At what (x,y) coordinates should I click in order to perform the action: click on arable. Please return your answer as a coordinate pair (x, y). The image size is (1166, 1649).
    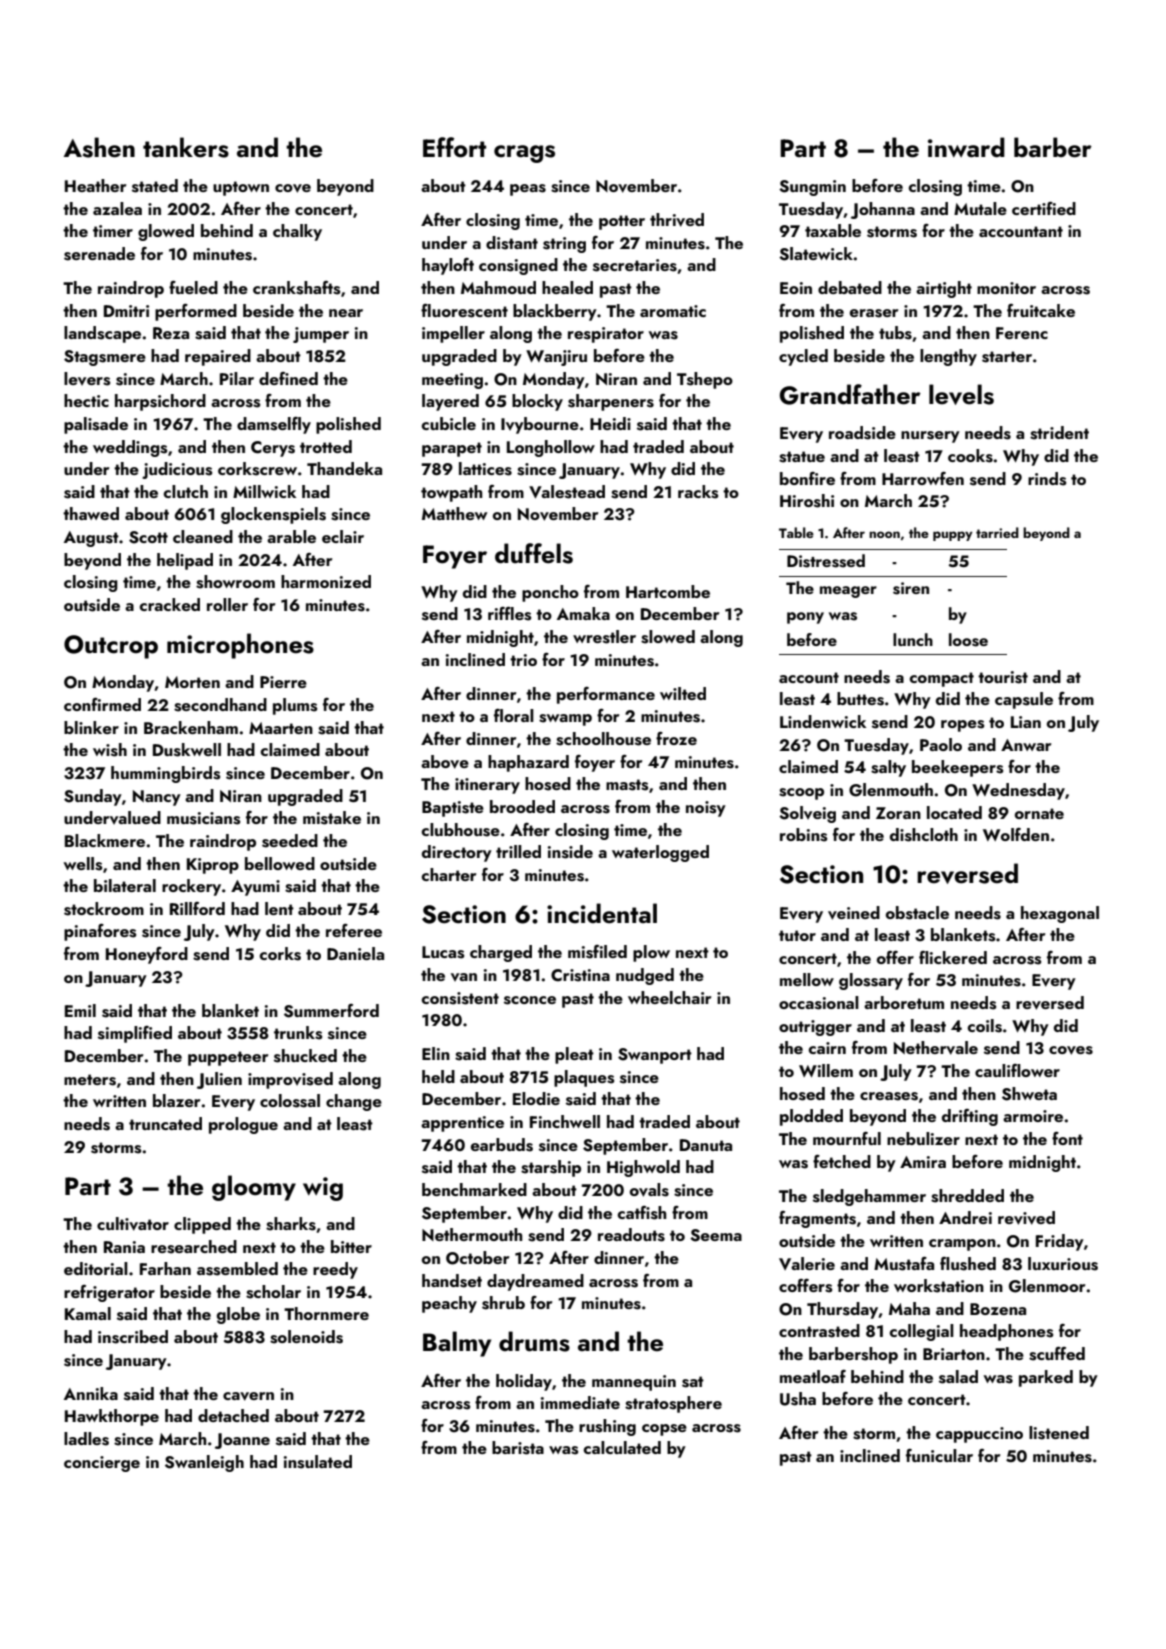
    Looking at the image, I should click on (291, 536).
